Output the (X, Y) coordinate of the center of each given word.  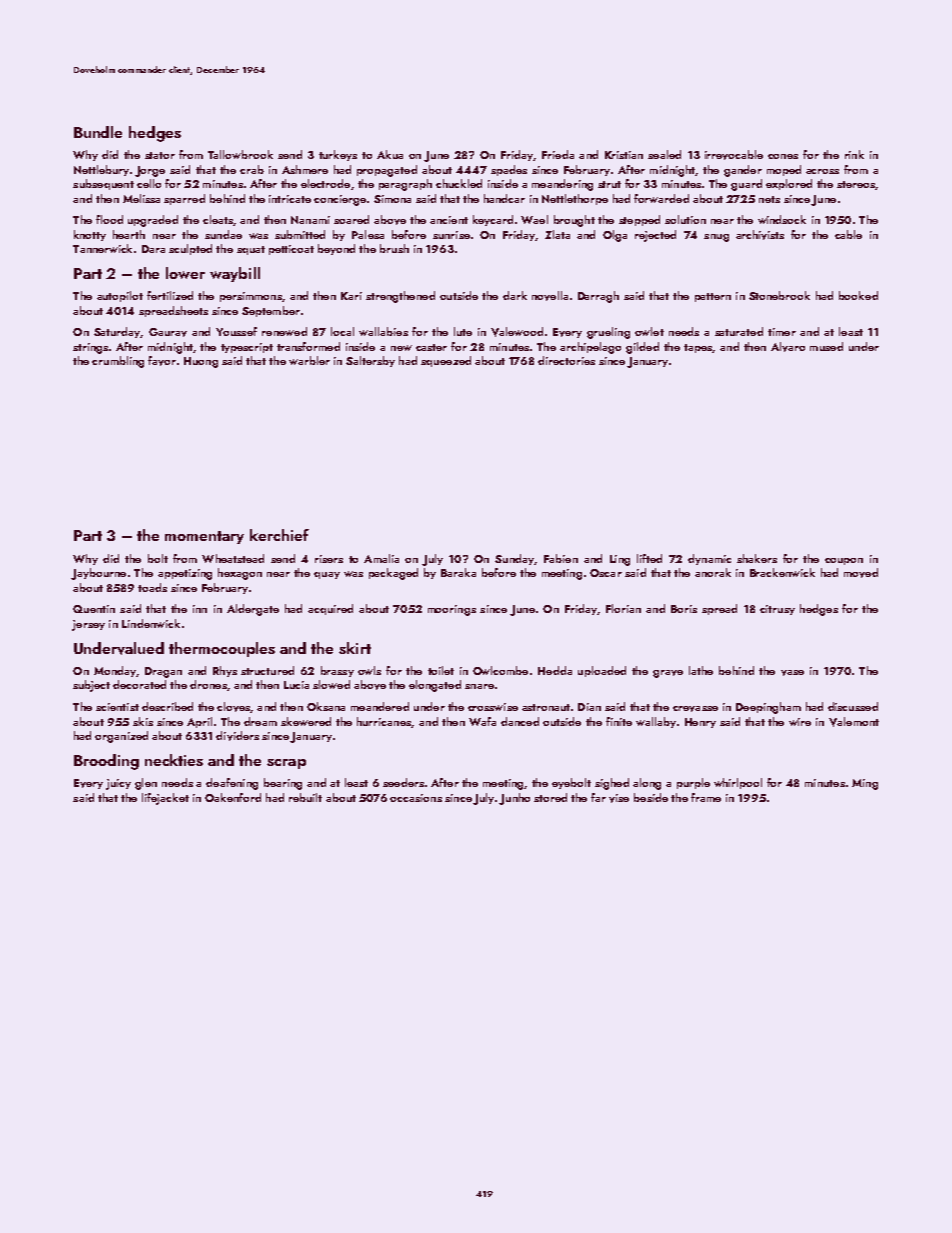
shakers (757, 558)
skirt (355, 648)
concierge (340, 200)
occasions (416, 798)
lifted (649, 558)
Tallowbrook (240, 154)
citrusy (777, 610)
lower (185, 273)
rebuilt (305, 797)
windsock (782, 219)
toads (152, 587)
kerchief (279, 535)
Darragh (598, 297)
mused (826, 346)
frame (706, 797)
